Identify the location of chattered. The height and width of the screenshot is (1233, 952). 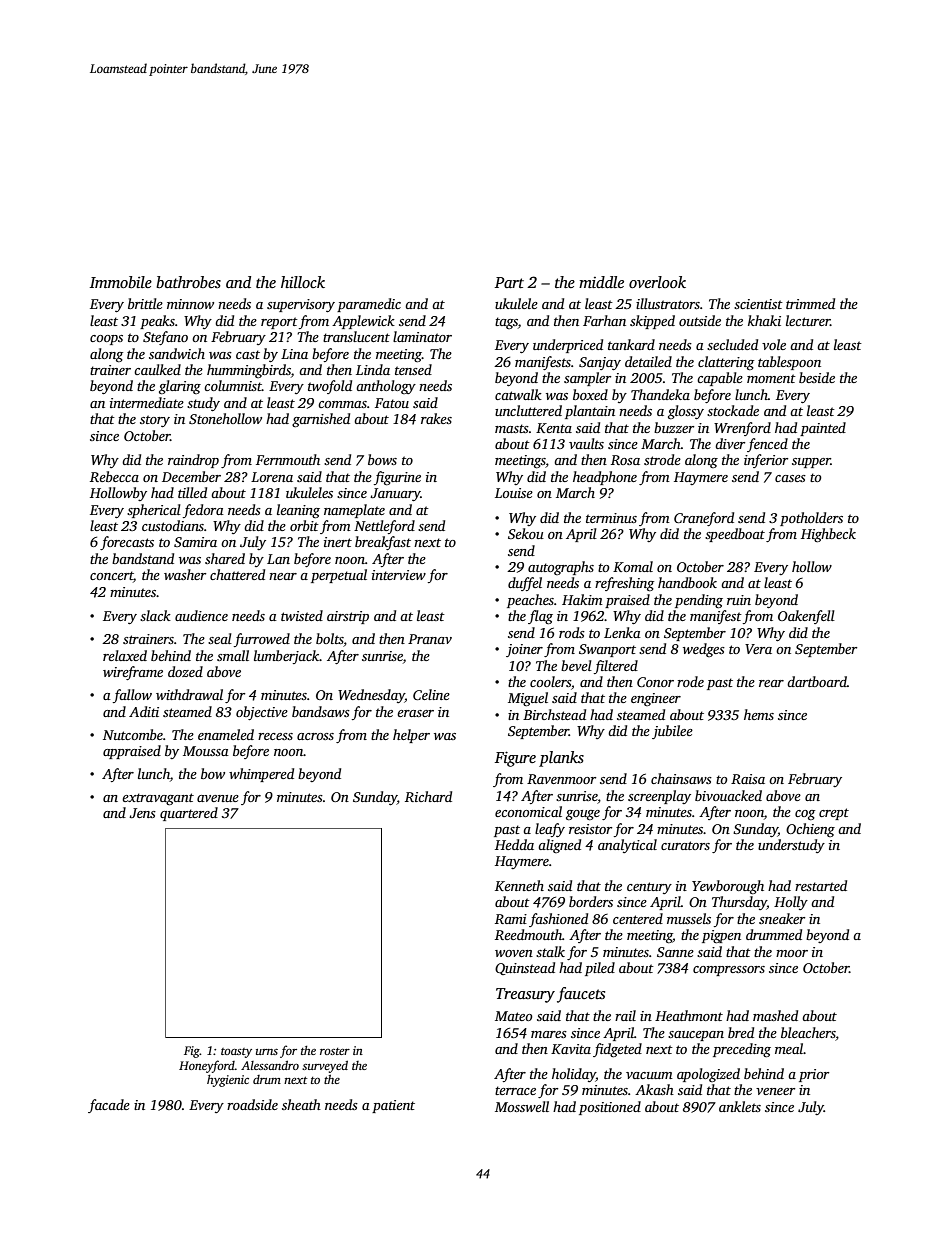
(237, 574).
